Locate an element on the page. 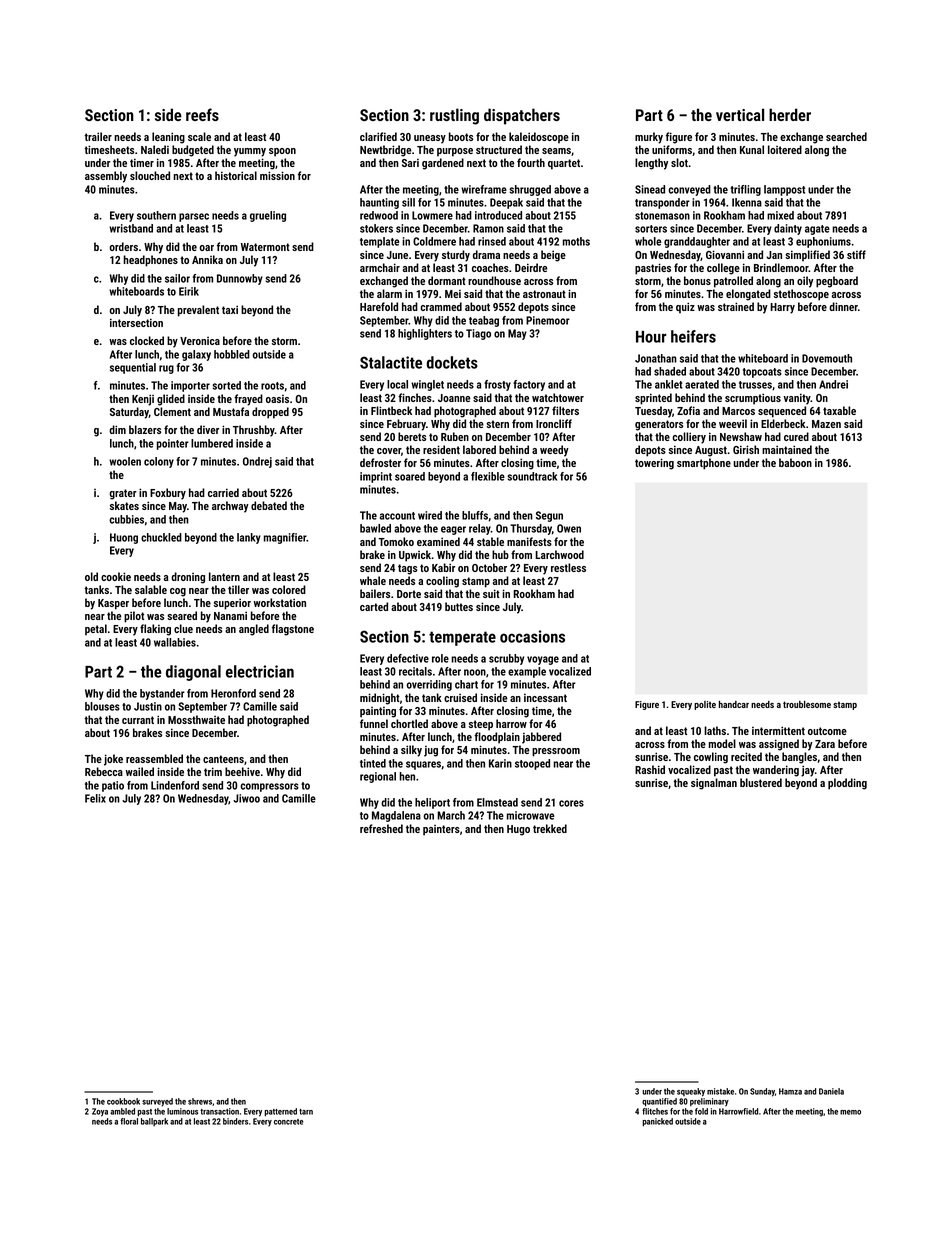  Kunal is located at coordinates (752, 149).
